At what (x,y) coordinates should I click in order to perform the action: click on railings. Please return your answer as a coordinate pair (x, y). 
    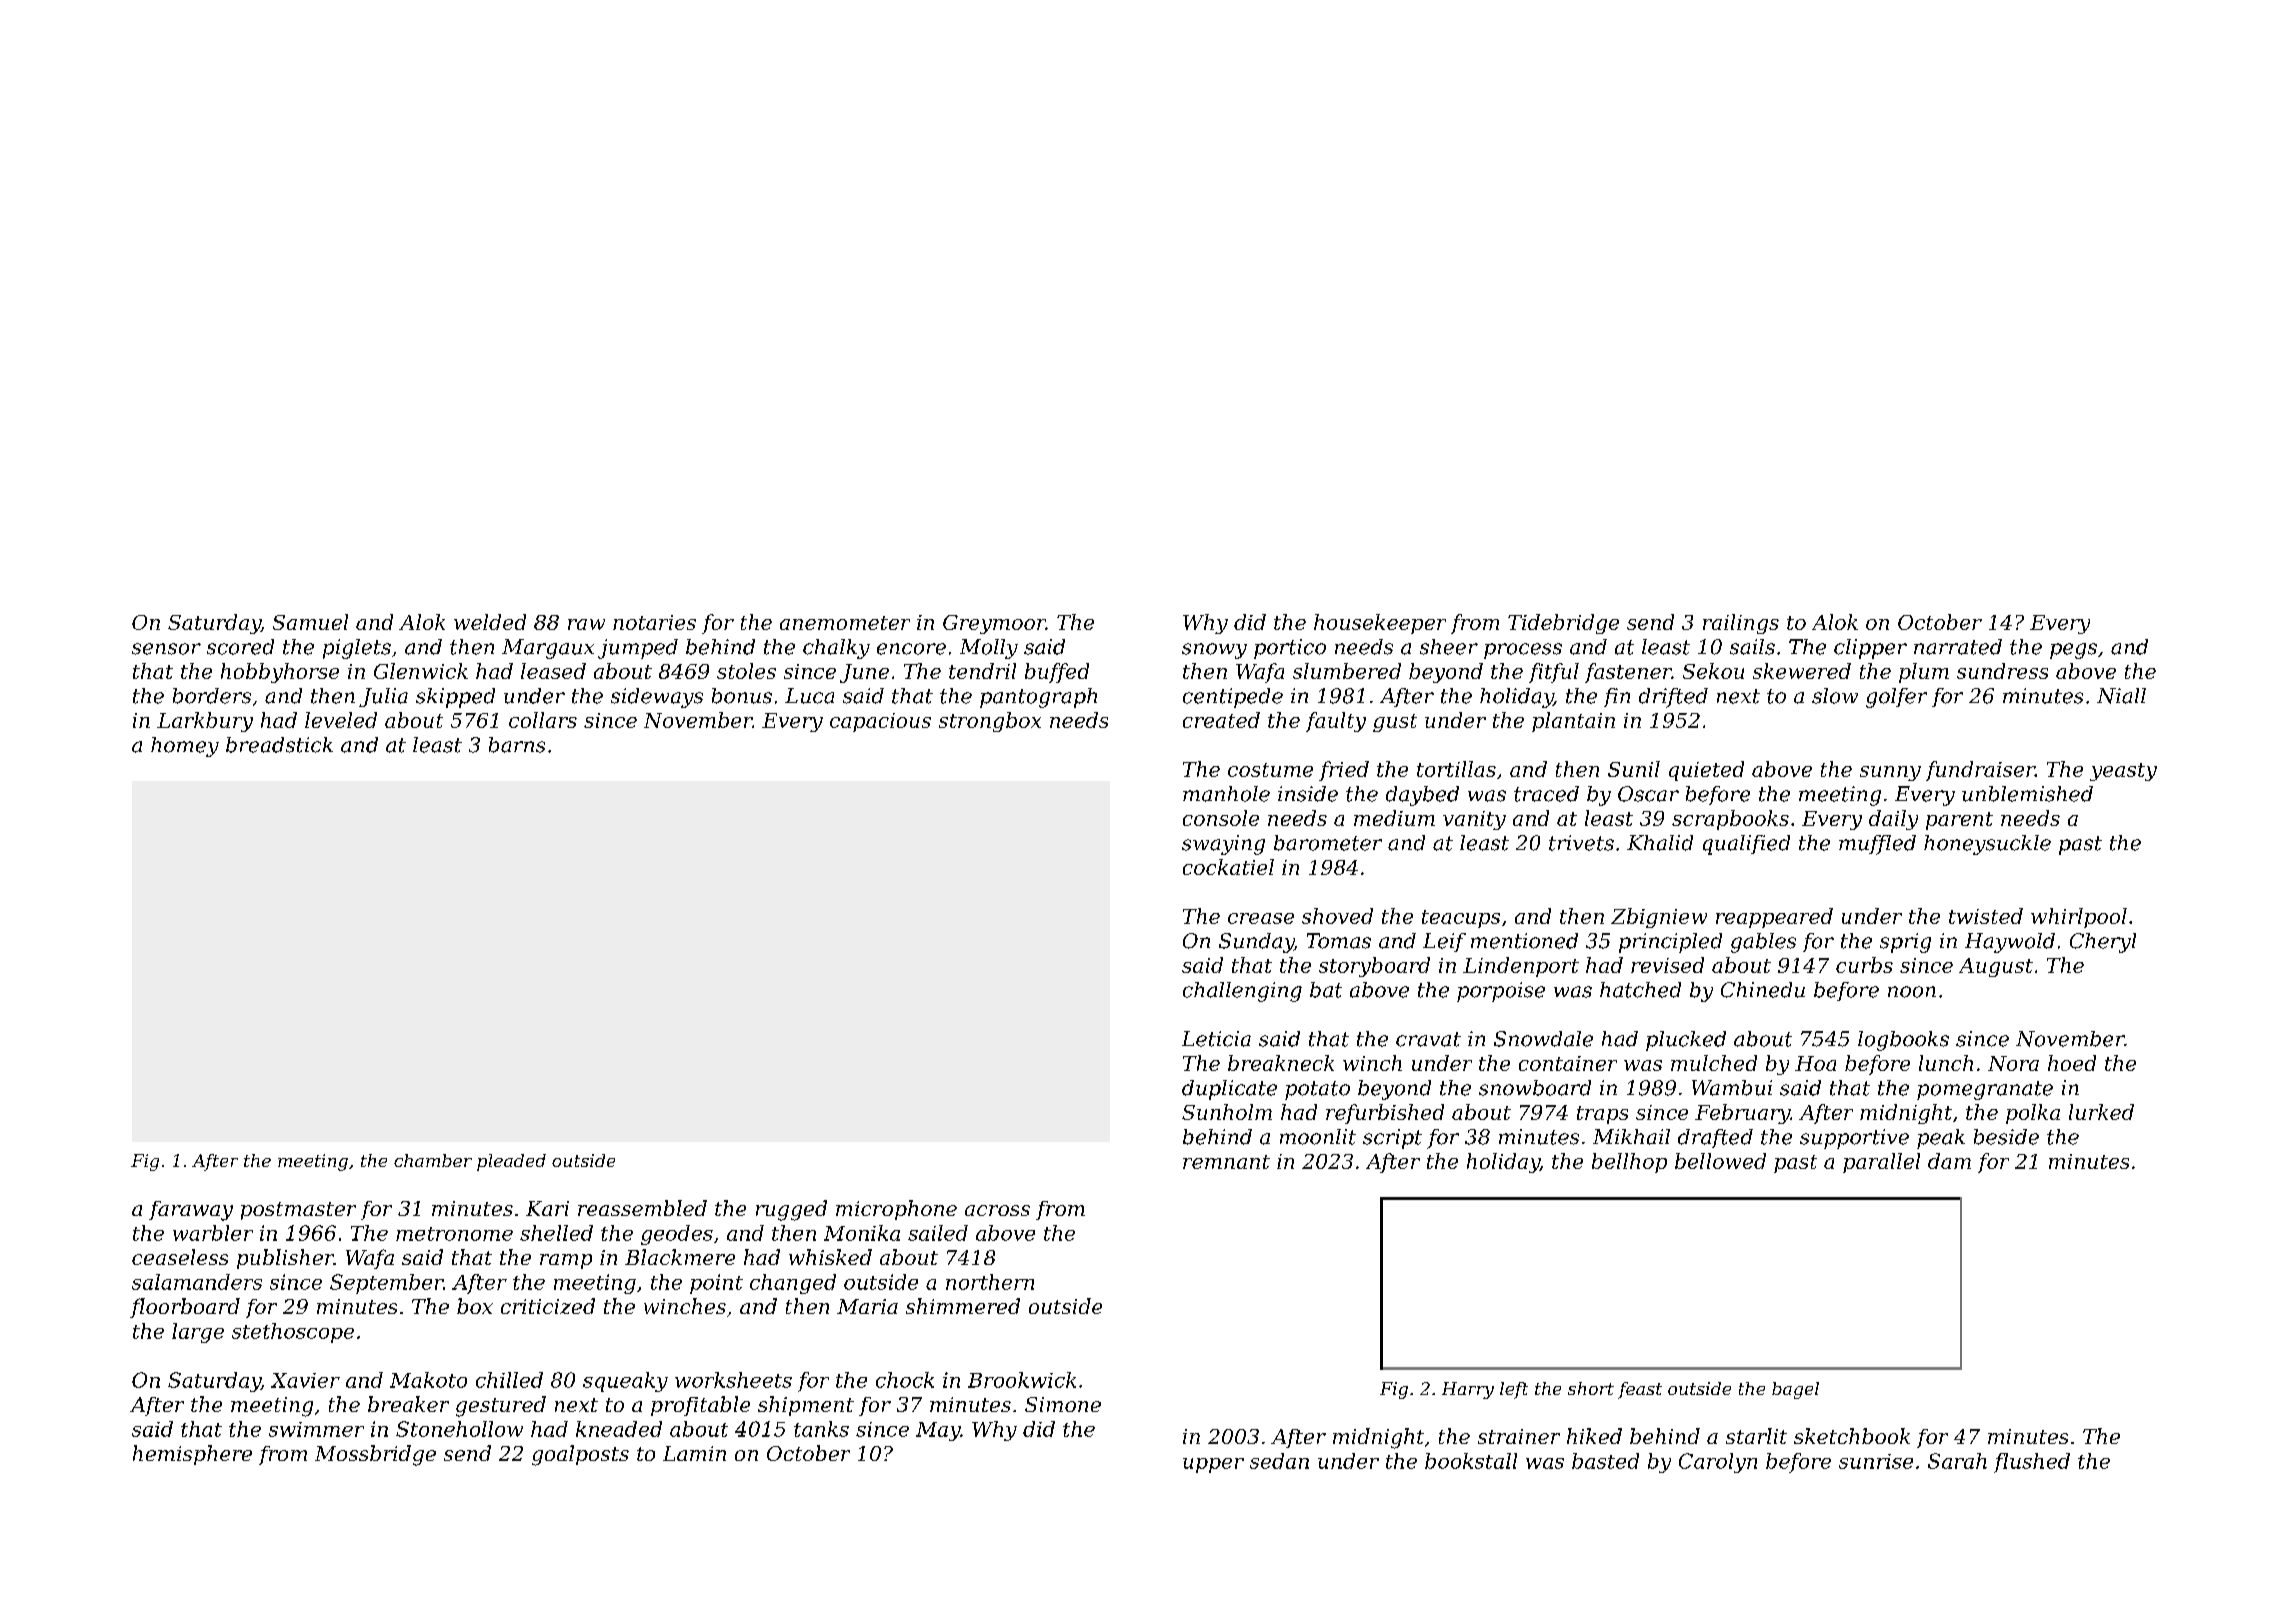
    Looking at the image, I should click on (1741, 624).
